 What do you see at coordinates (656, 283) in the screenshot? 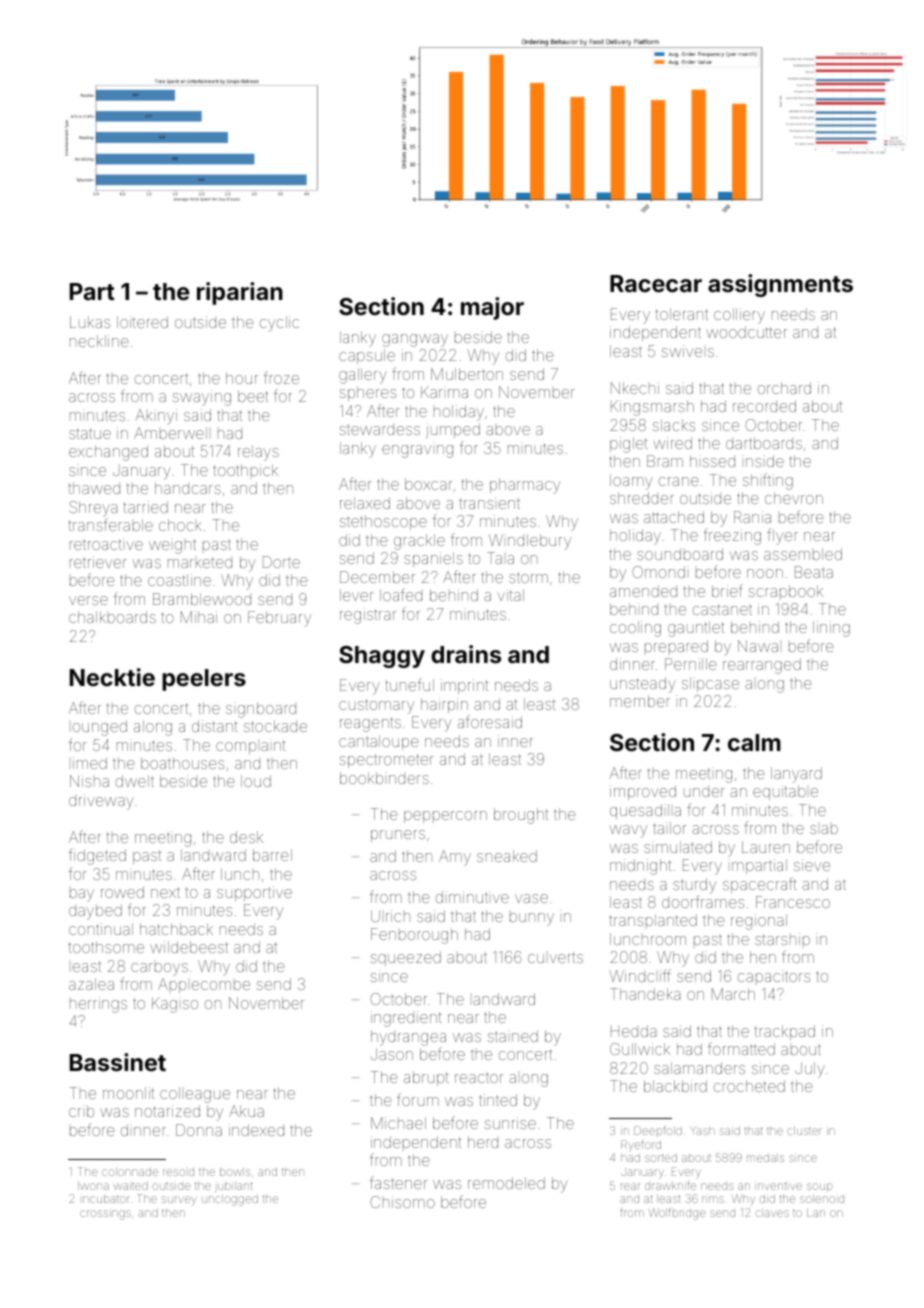
I see `Racecar` at bounding box center [656, 283].
